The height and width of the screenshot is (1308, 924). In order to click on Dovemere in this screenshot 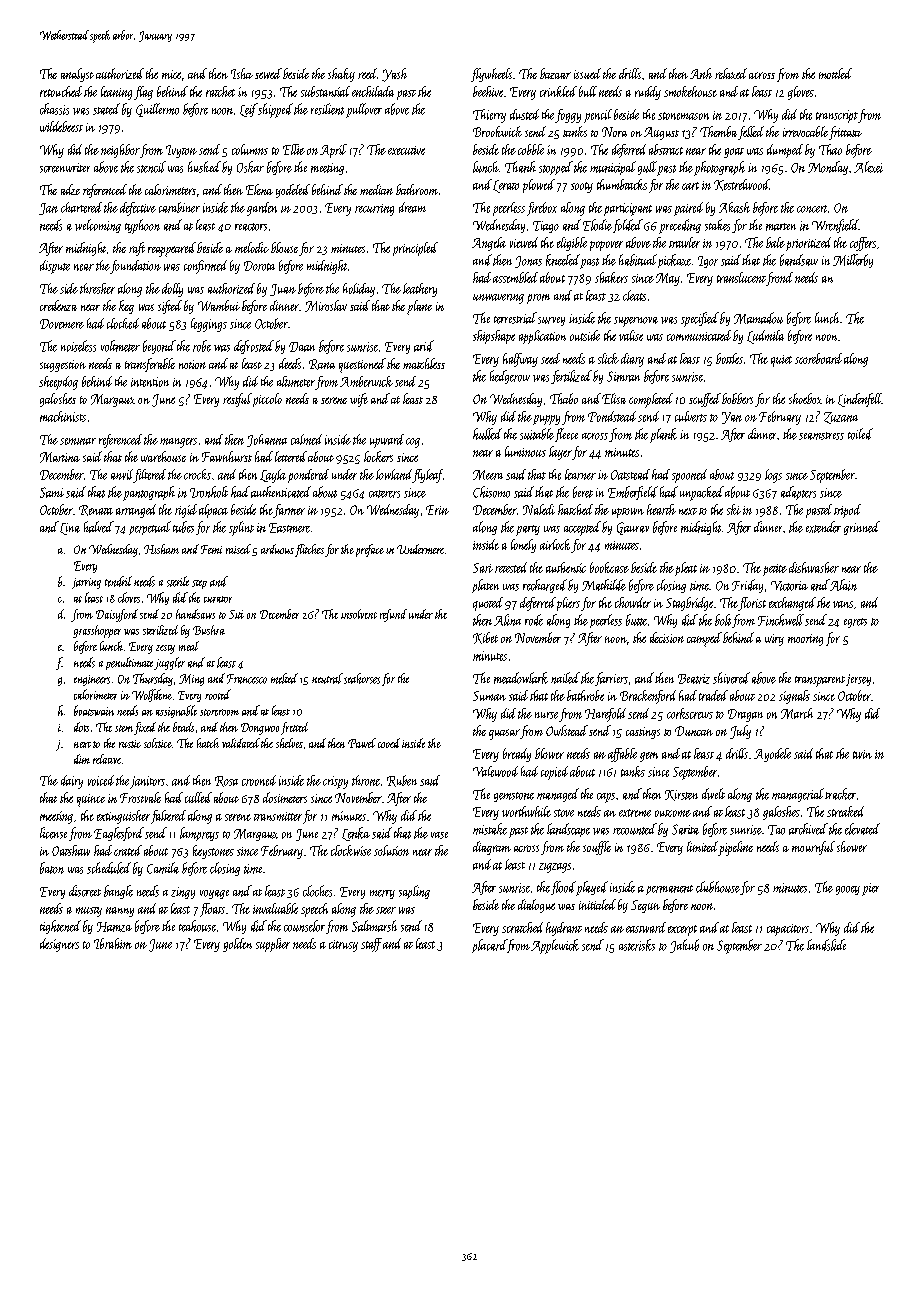, I will do `click(62, 324)`.
